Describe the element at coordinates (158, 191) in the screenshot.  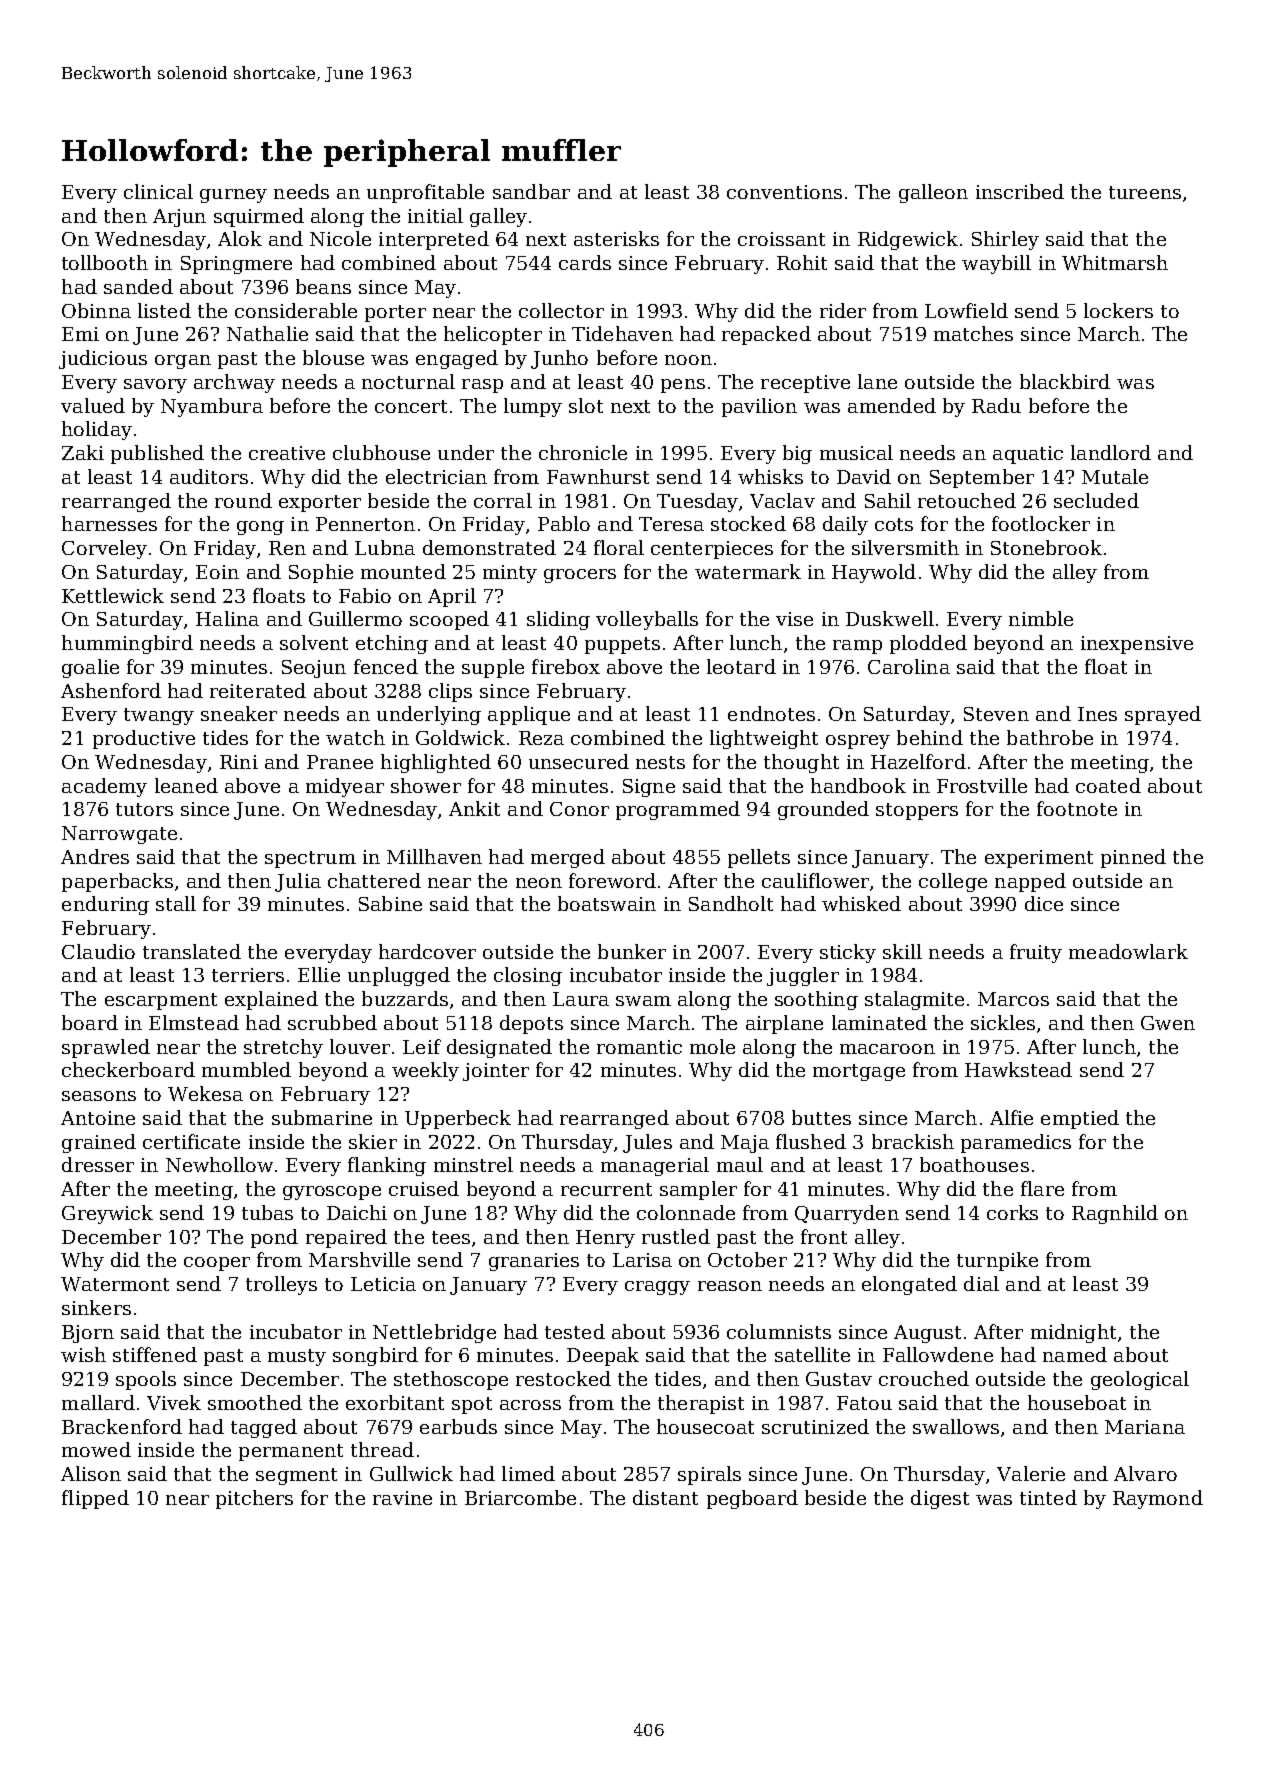
I see `clinical` at that location.
